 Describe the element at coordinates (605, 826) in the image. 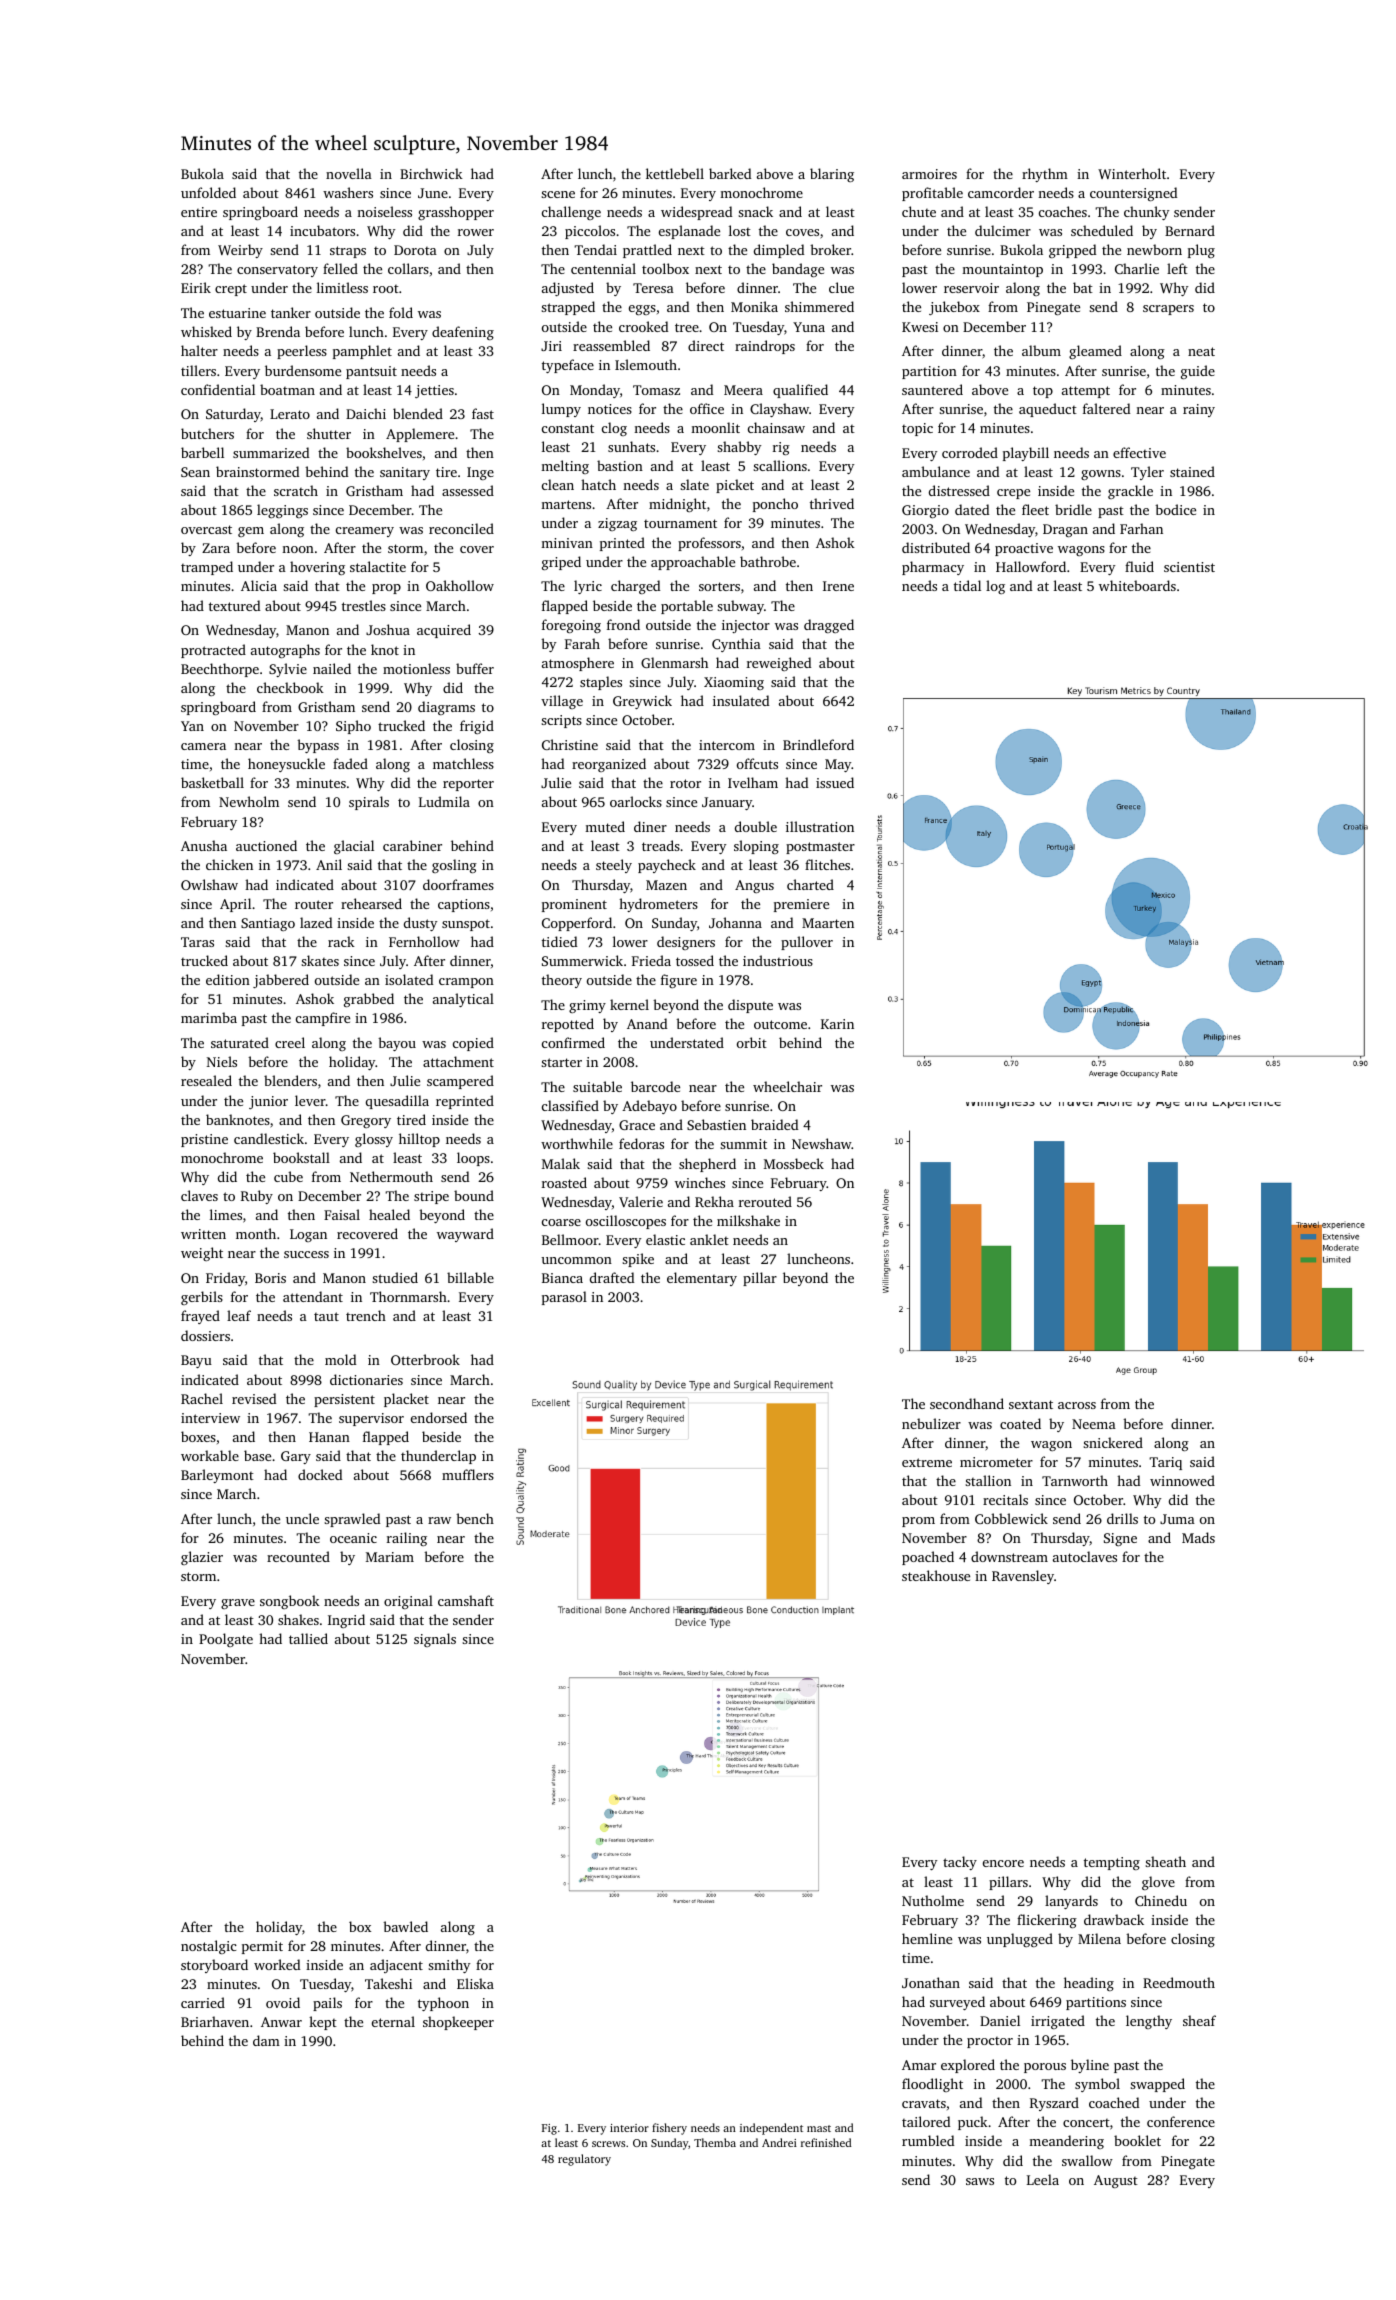

I see `muted` at that location.
